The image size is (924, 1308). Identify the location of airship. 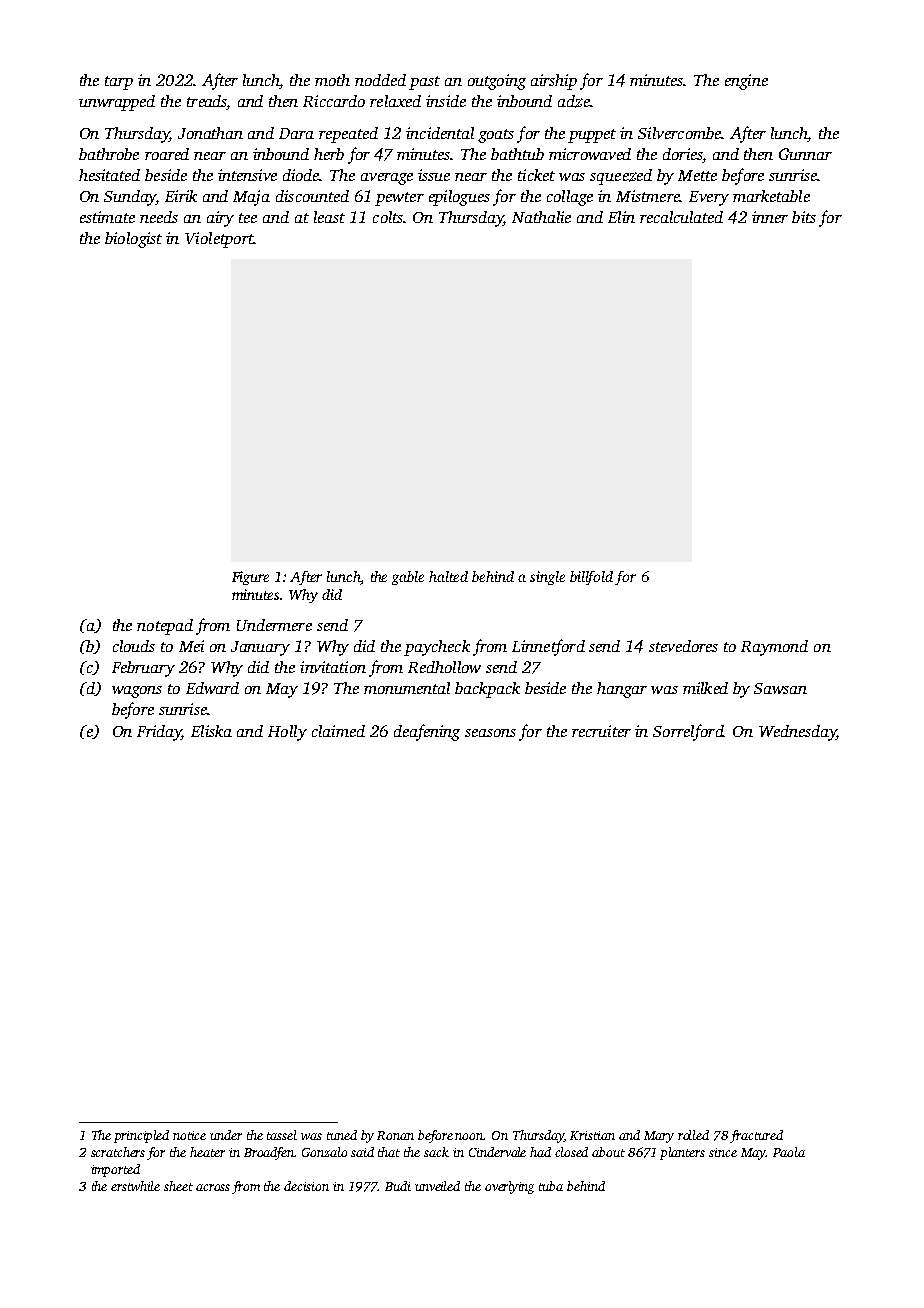
(554, 82).
